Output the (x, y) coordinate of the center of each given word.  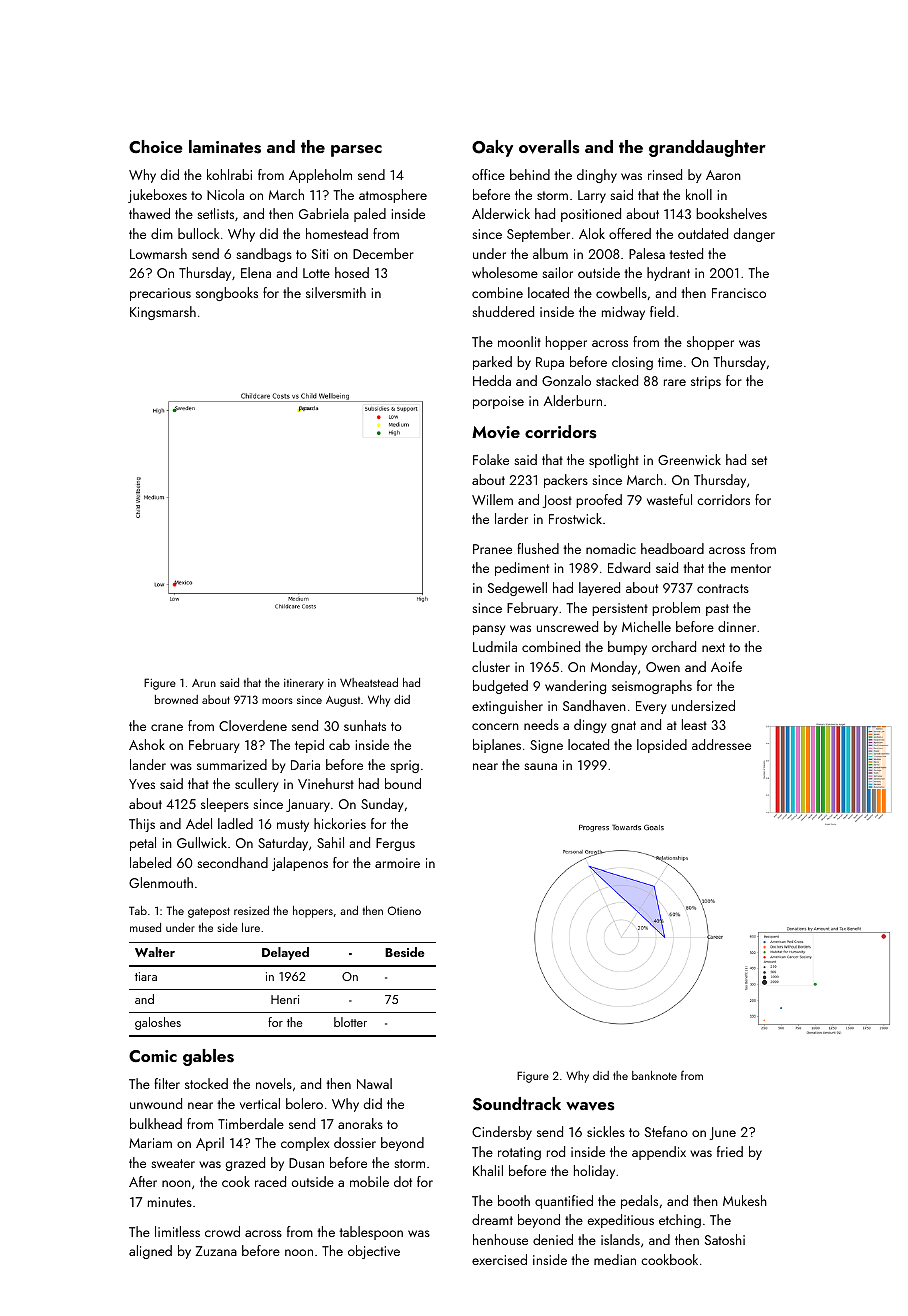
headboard (672, 548)
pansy (489, 630)
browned (176, 699)
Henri (285, 999)
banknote (654, 1075)
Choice (156, 146)
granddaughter (707, 148)
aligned (150, 1252)
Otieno (404, 910)
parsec (356, 151)
